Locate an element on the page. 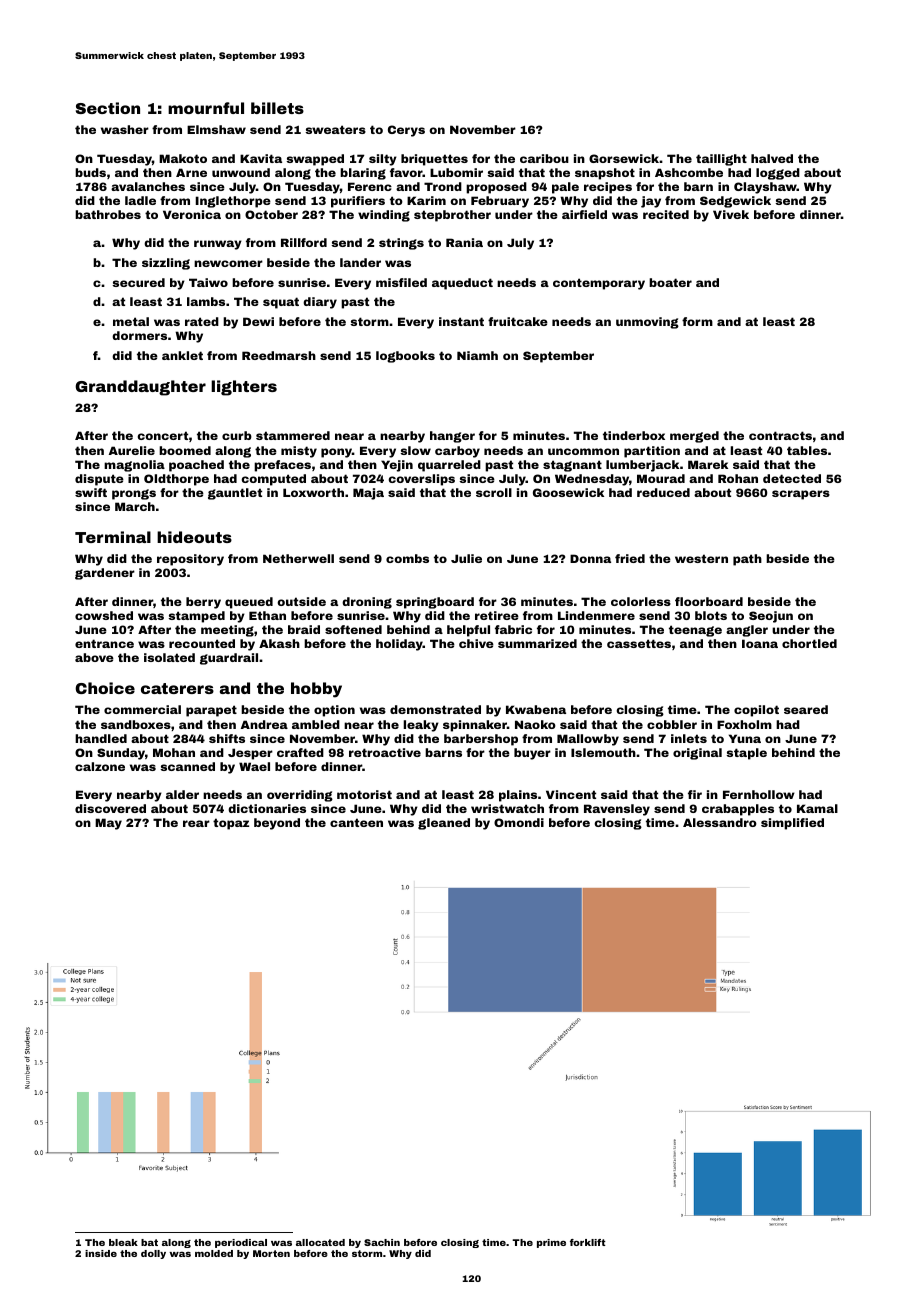 The width and height of the document is (924, 1308). gardener is located at coordinates (105, 574).
